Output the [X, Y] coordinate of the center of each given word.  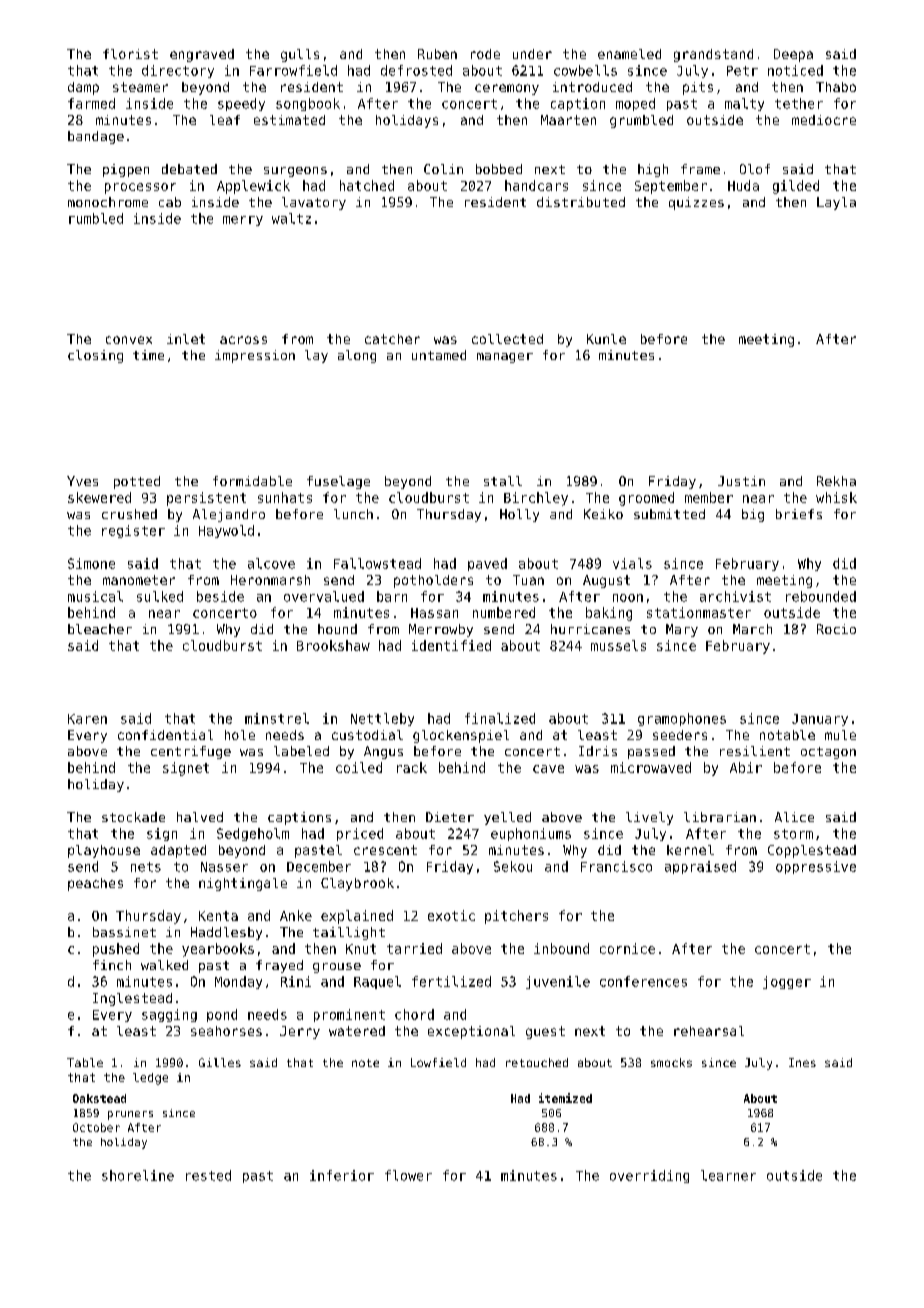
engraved [202, 55]
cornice [627, 948]
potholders [433, 581]
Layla [836, 203]
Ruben [437, 54]
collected [507, 339]
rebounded [821, 596]
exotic [451, 915]
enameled [629, 54]
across [243, 340]
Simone [91, 563]
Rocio [836, 629]
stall [503, 481]
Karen [87, 719]
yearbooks [218, 950]
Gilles [220, 1062]
